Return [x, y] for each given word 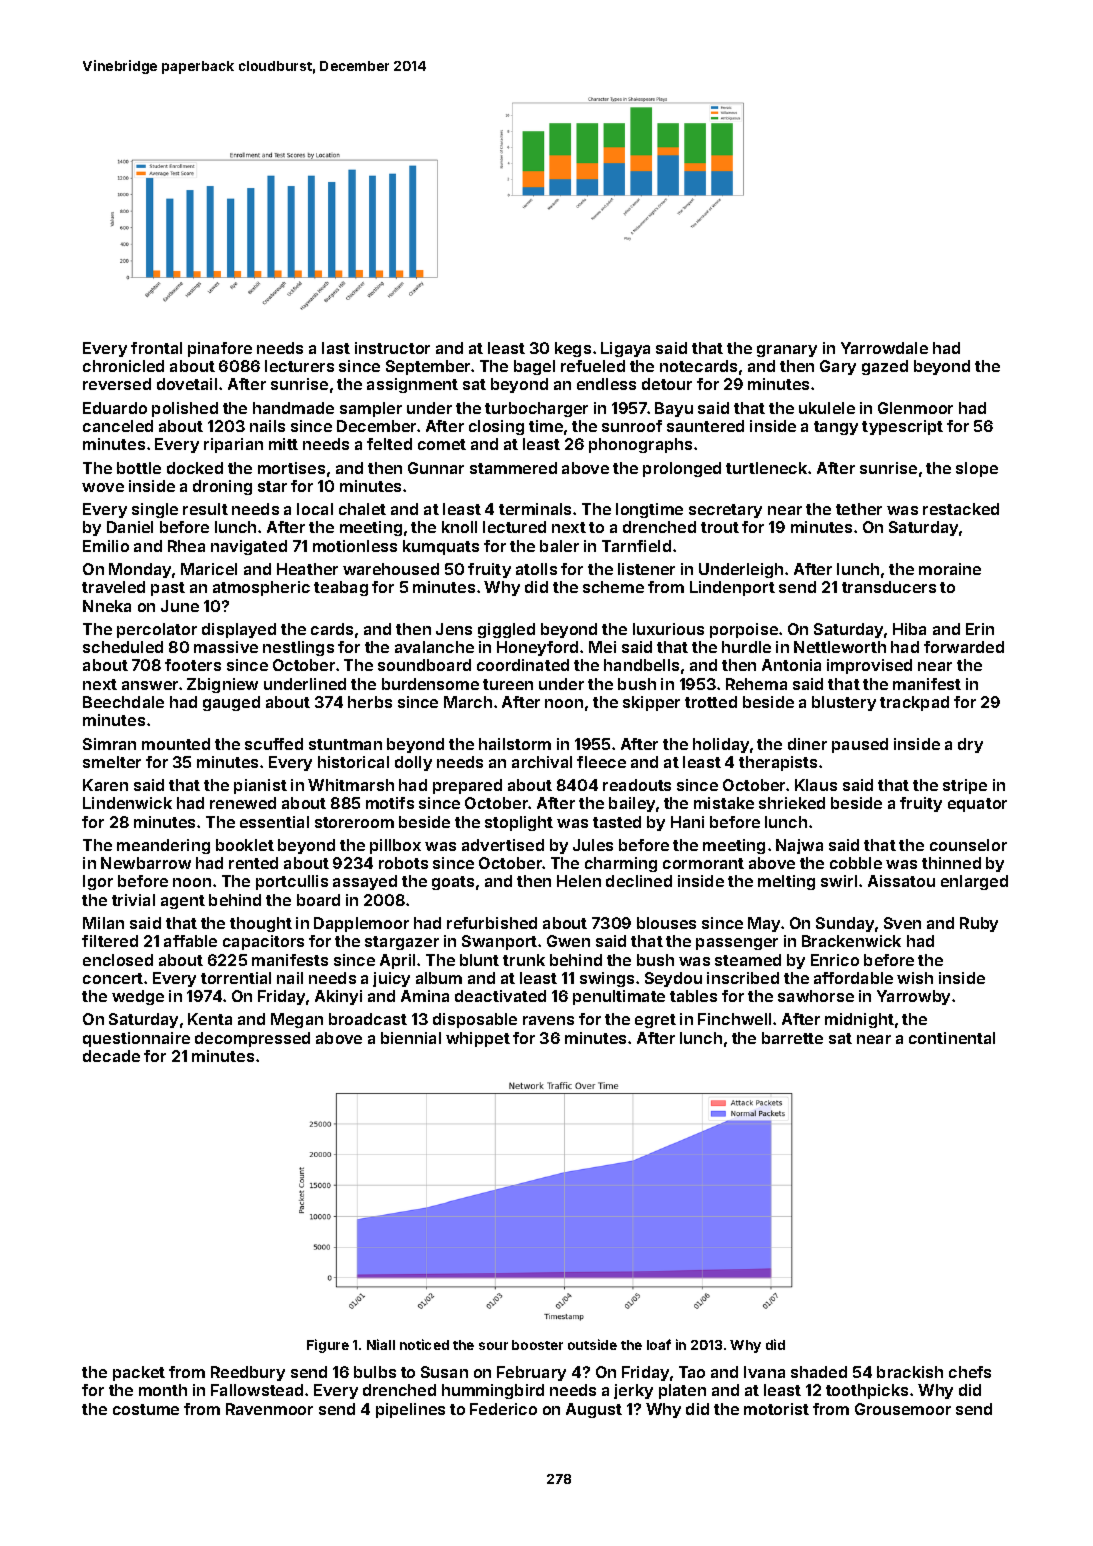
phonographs [640, 445]
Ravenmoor [269, 1409]
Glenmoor [915, 408]
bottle [139, 468]
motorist [776, 1409]
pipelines [410, 1410]
